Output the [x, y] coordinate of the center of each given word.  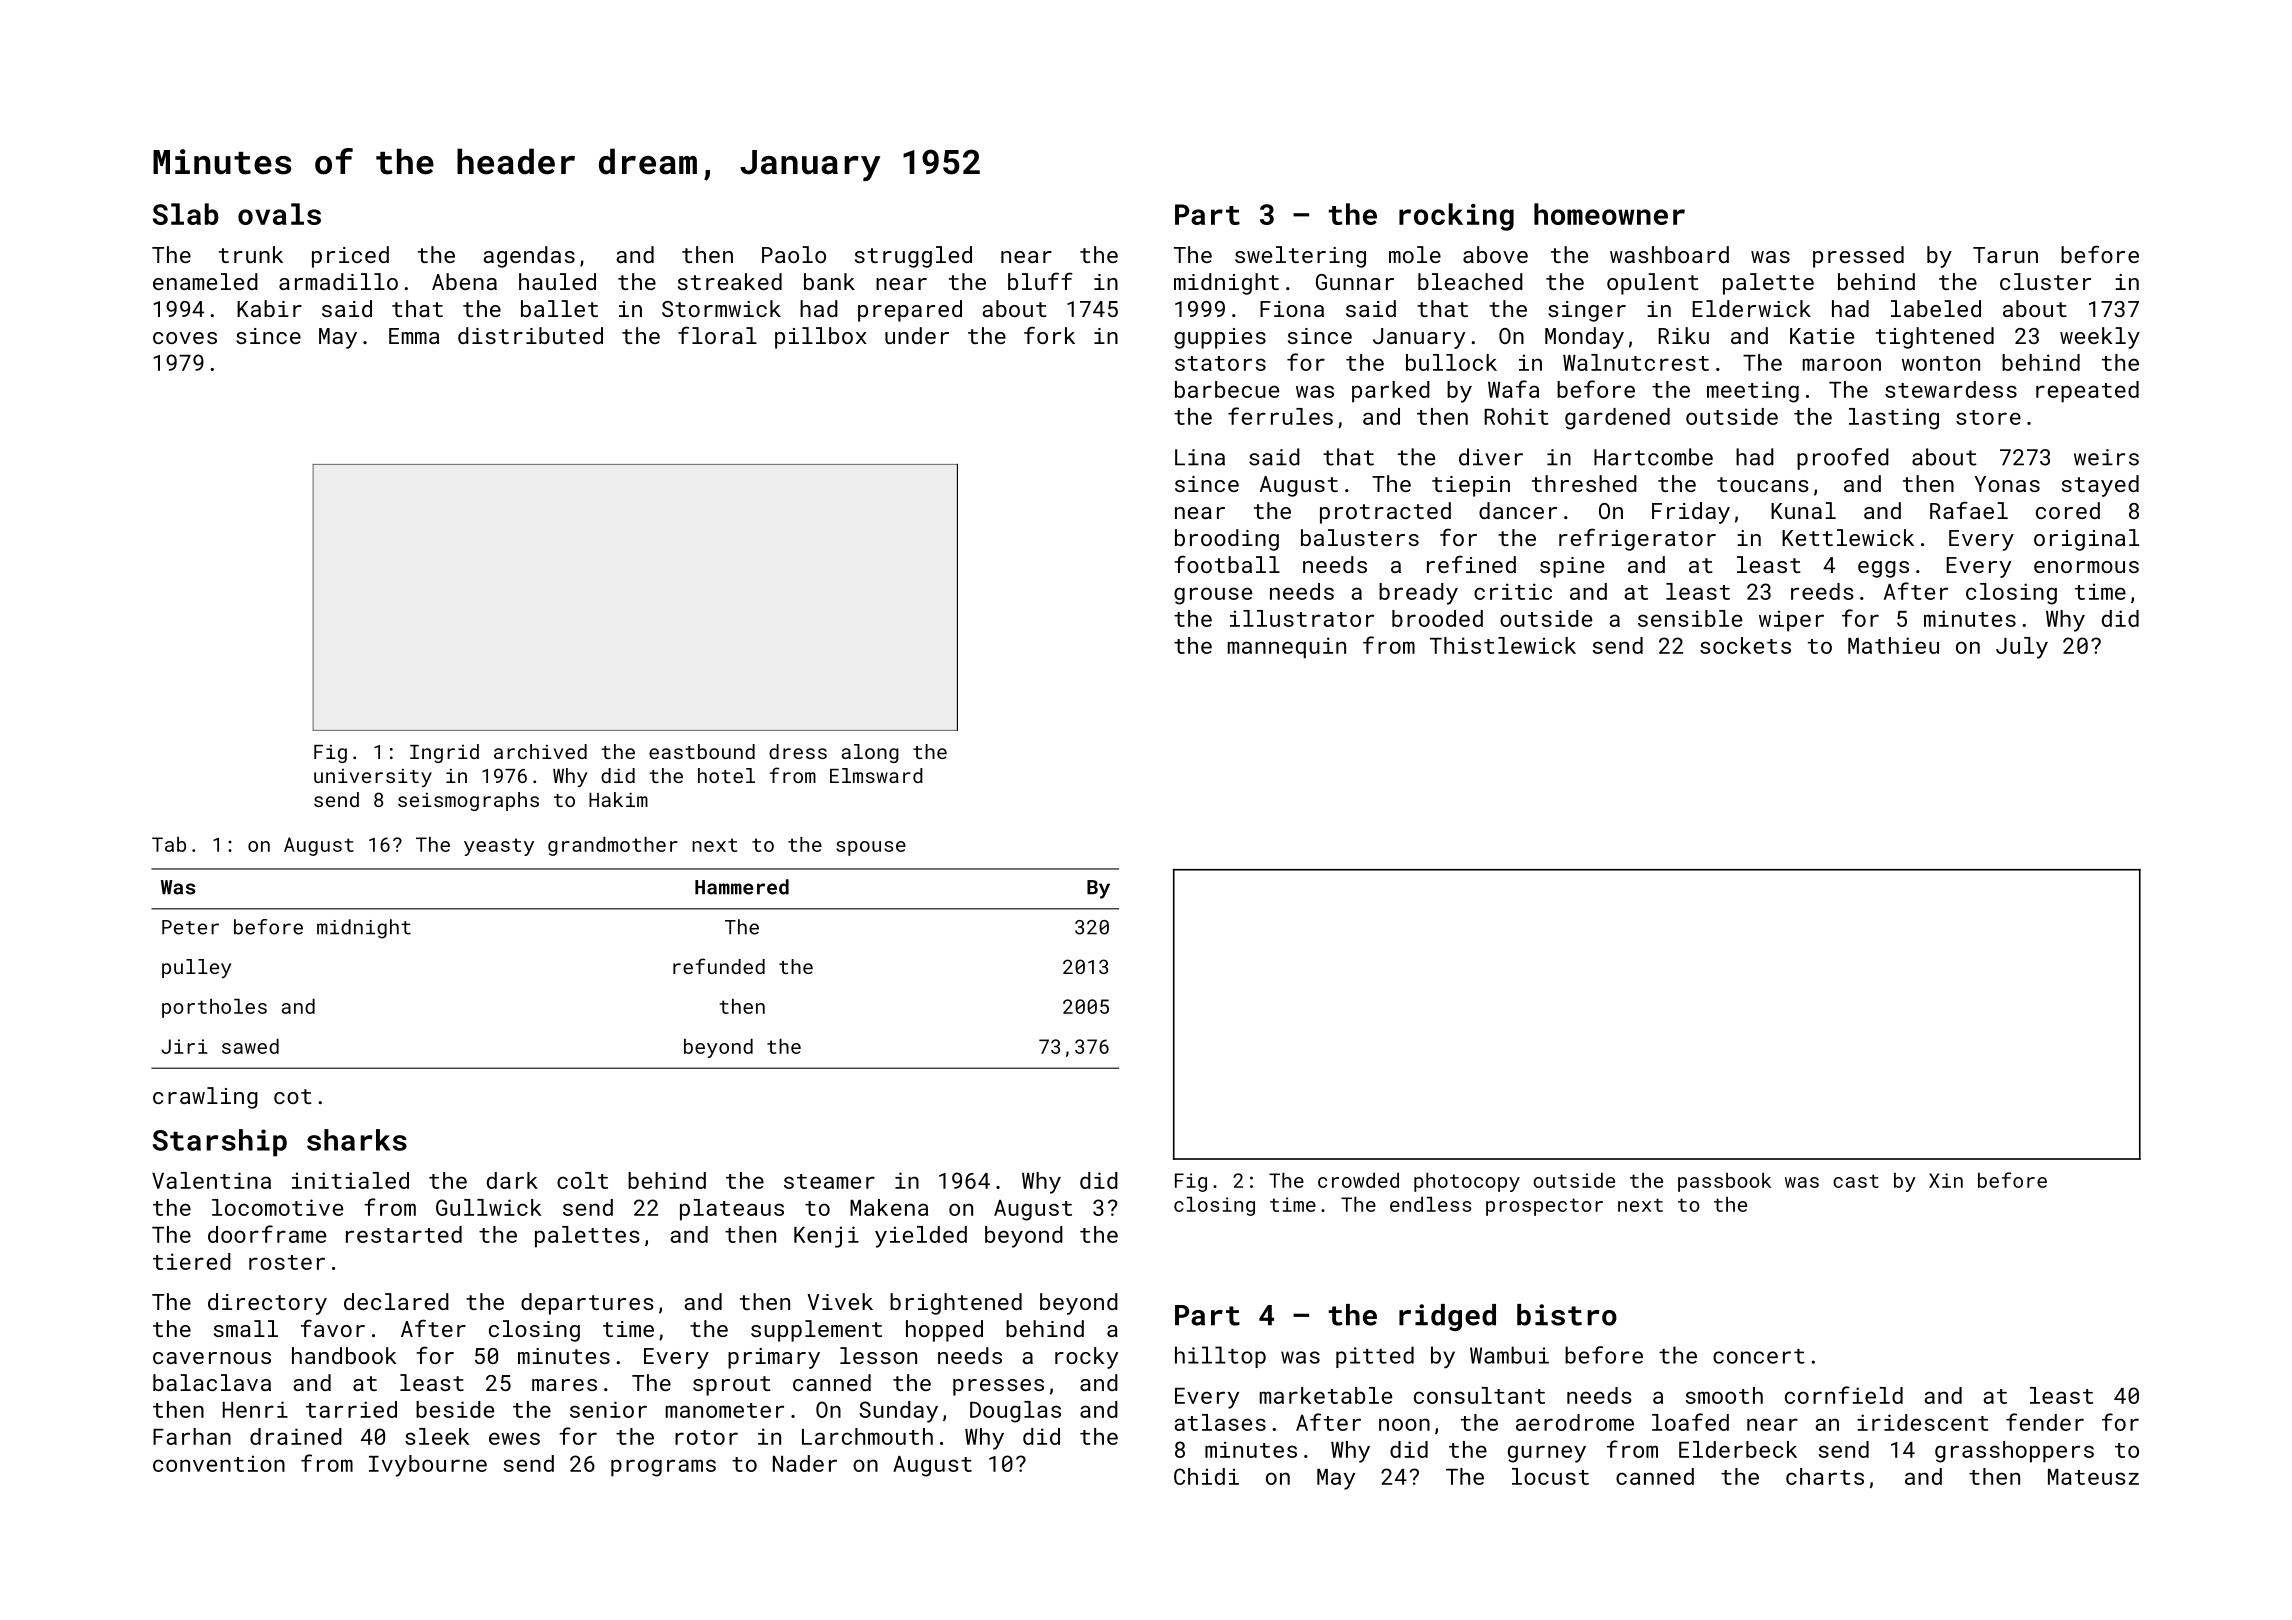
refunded [719, 966]
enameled [205, 281]
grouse [1213, 596]
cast [1856, 1181]
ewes [514, 1438]
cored [2068, 510]
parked [1391, 392]
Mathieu [1893, 645]
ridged [1447, 1317]
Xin [1946, 1180]
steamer [829, 1181]
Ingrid [444, 753]
